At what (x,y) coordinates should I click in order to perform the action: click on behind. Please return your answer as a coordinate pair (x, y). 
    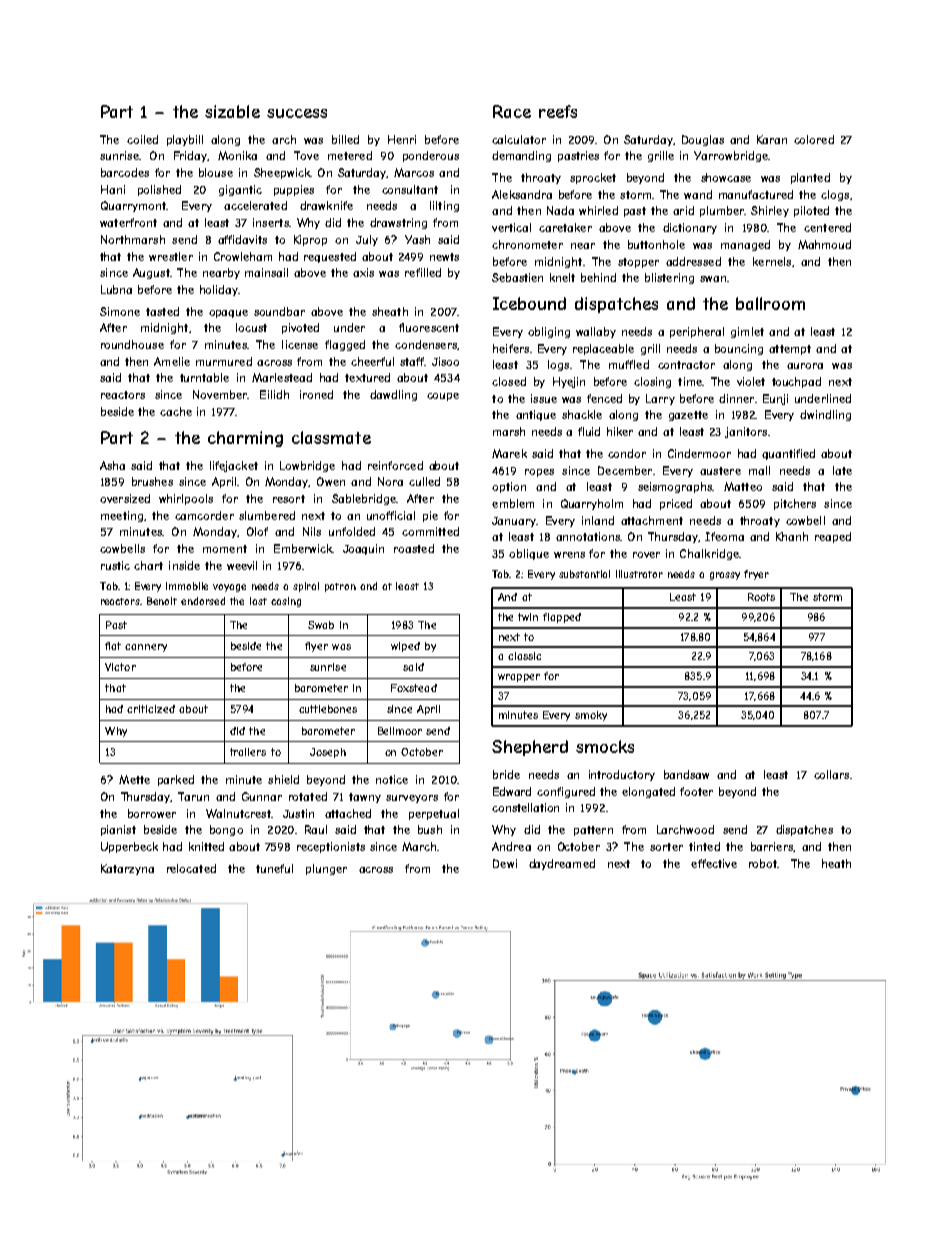
    Looking at the image, I should click on (598, 277).
